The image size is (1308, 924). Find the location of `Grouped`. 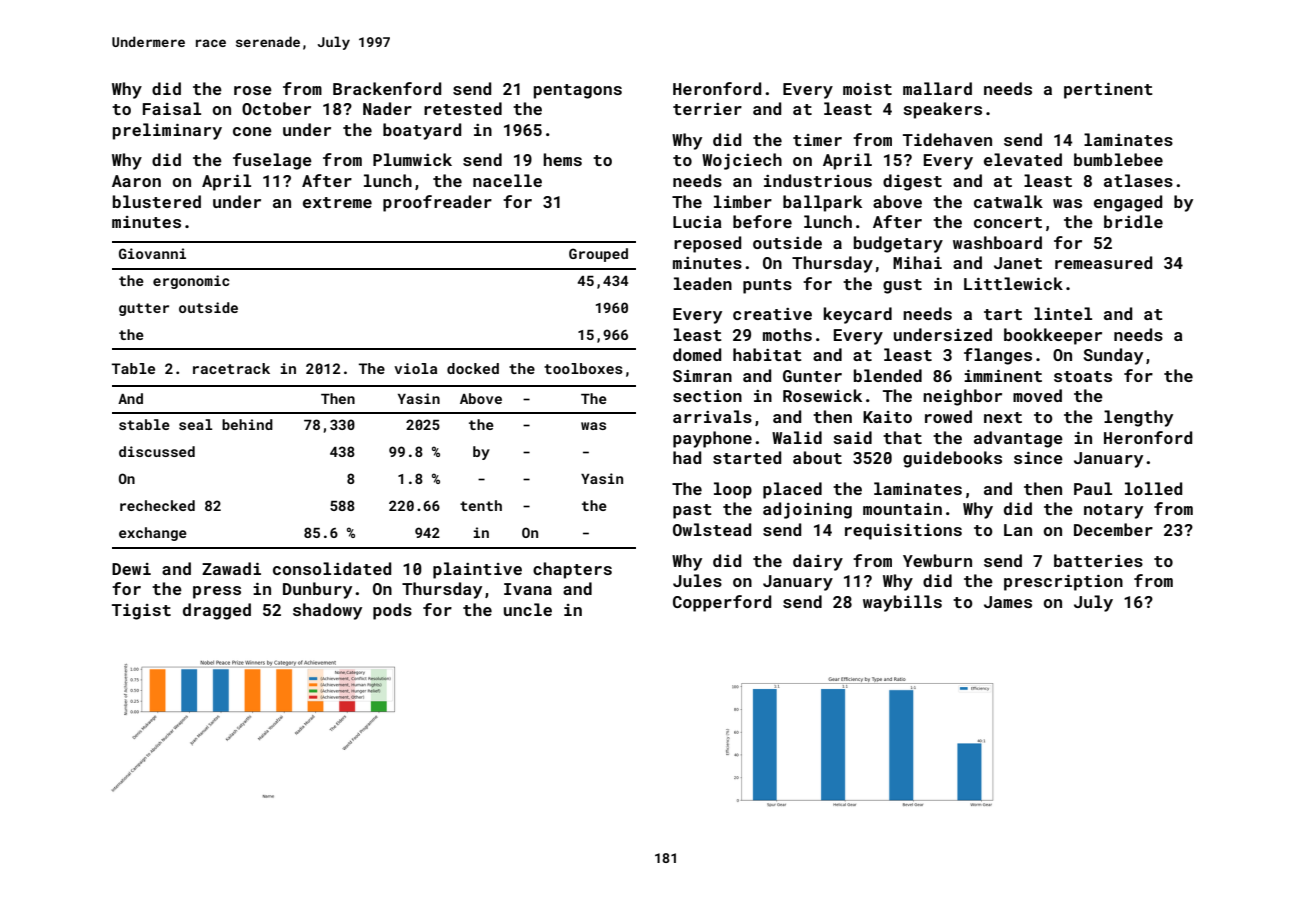

Grouped is located at coordinates (598, 255).
